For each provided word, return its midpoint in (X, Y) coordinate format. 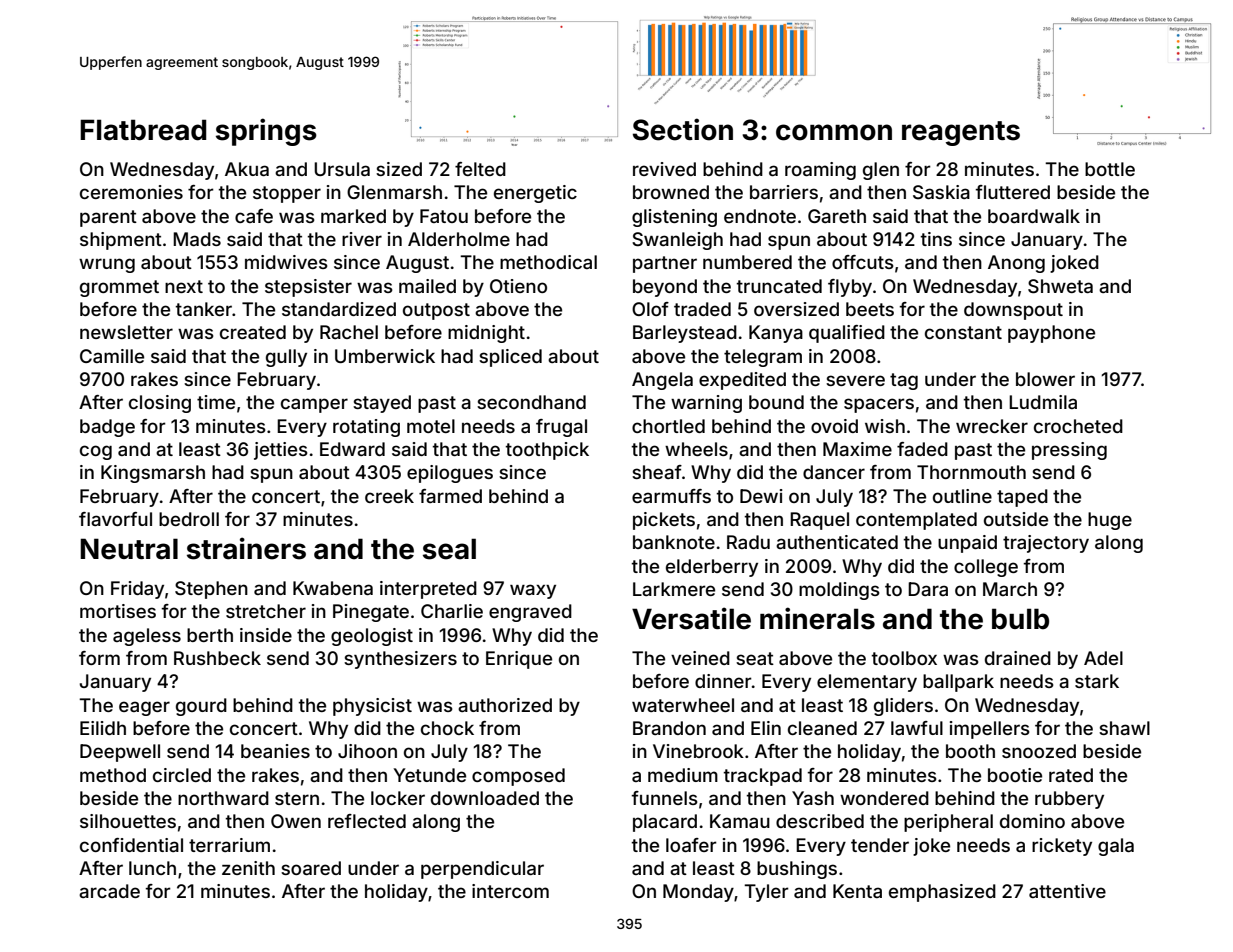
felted (480, 169)
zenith (248, 868)
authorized (505, 705)
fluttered (1013, 192)
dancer (834, 472)
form (99, 658)
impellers (990, 730)
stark (1097, 681)
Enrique (519, 660)
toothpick (547, 451)
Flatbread (143, 130)
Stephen (211, 590)
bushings (797, 870)
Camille (112, 356)
